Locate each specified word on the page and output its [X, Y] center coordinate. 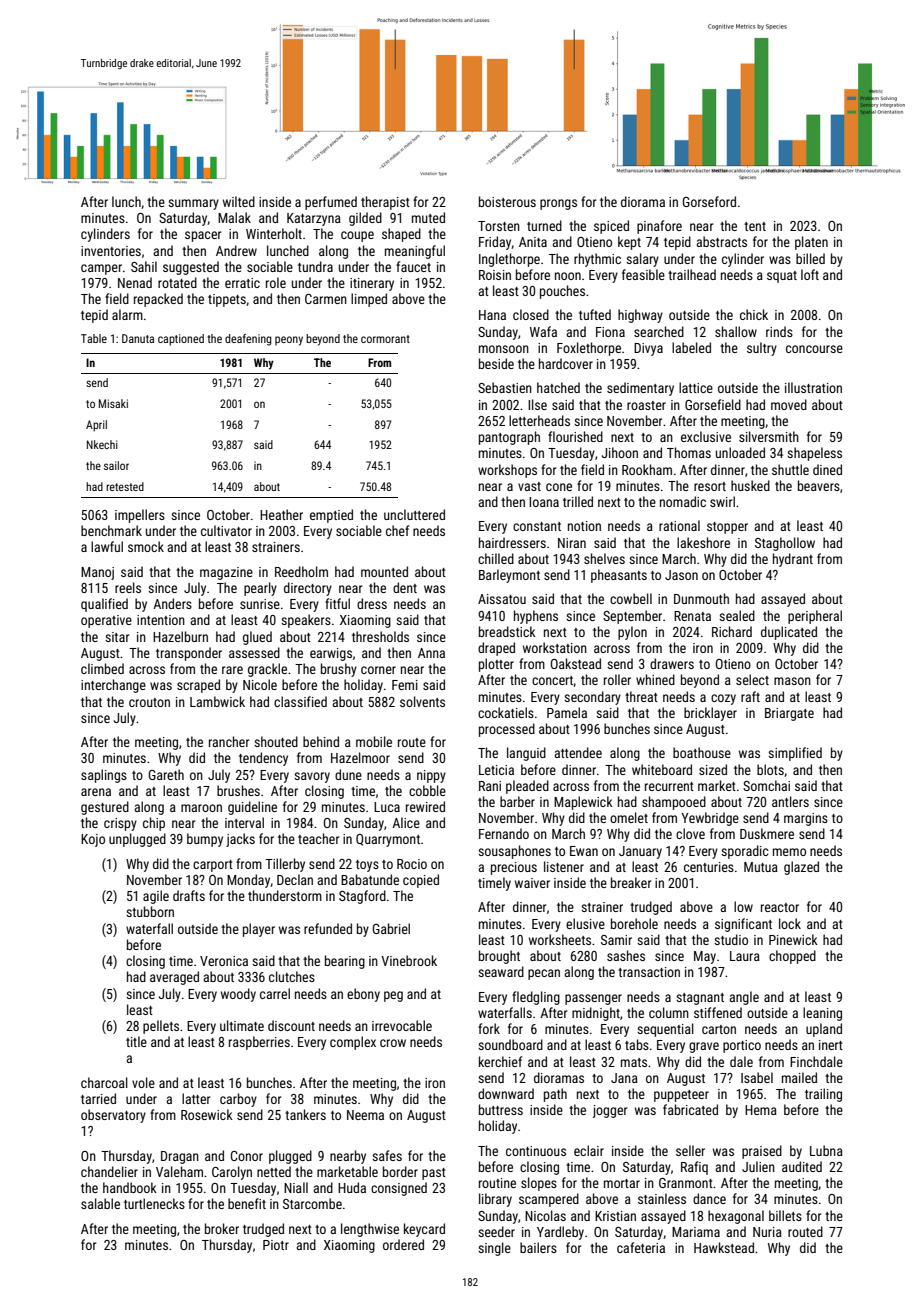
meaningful [415, 252]
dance [709, 1198]
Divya [648, 349]
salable [100, 1203]
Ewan [584, 851]
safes [387, 1155]
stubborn [150, 911]
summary [193, 204]
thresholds [380, 636]
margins [806, 819]
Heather [281, 514]
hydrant [793, 560]
